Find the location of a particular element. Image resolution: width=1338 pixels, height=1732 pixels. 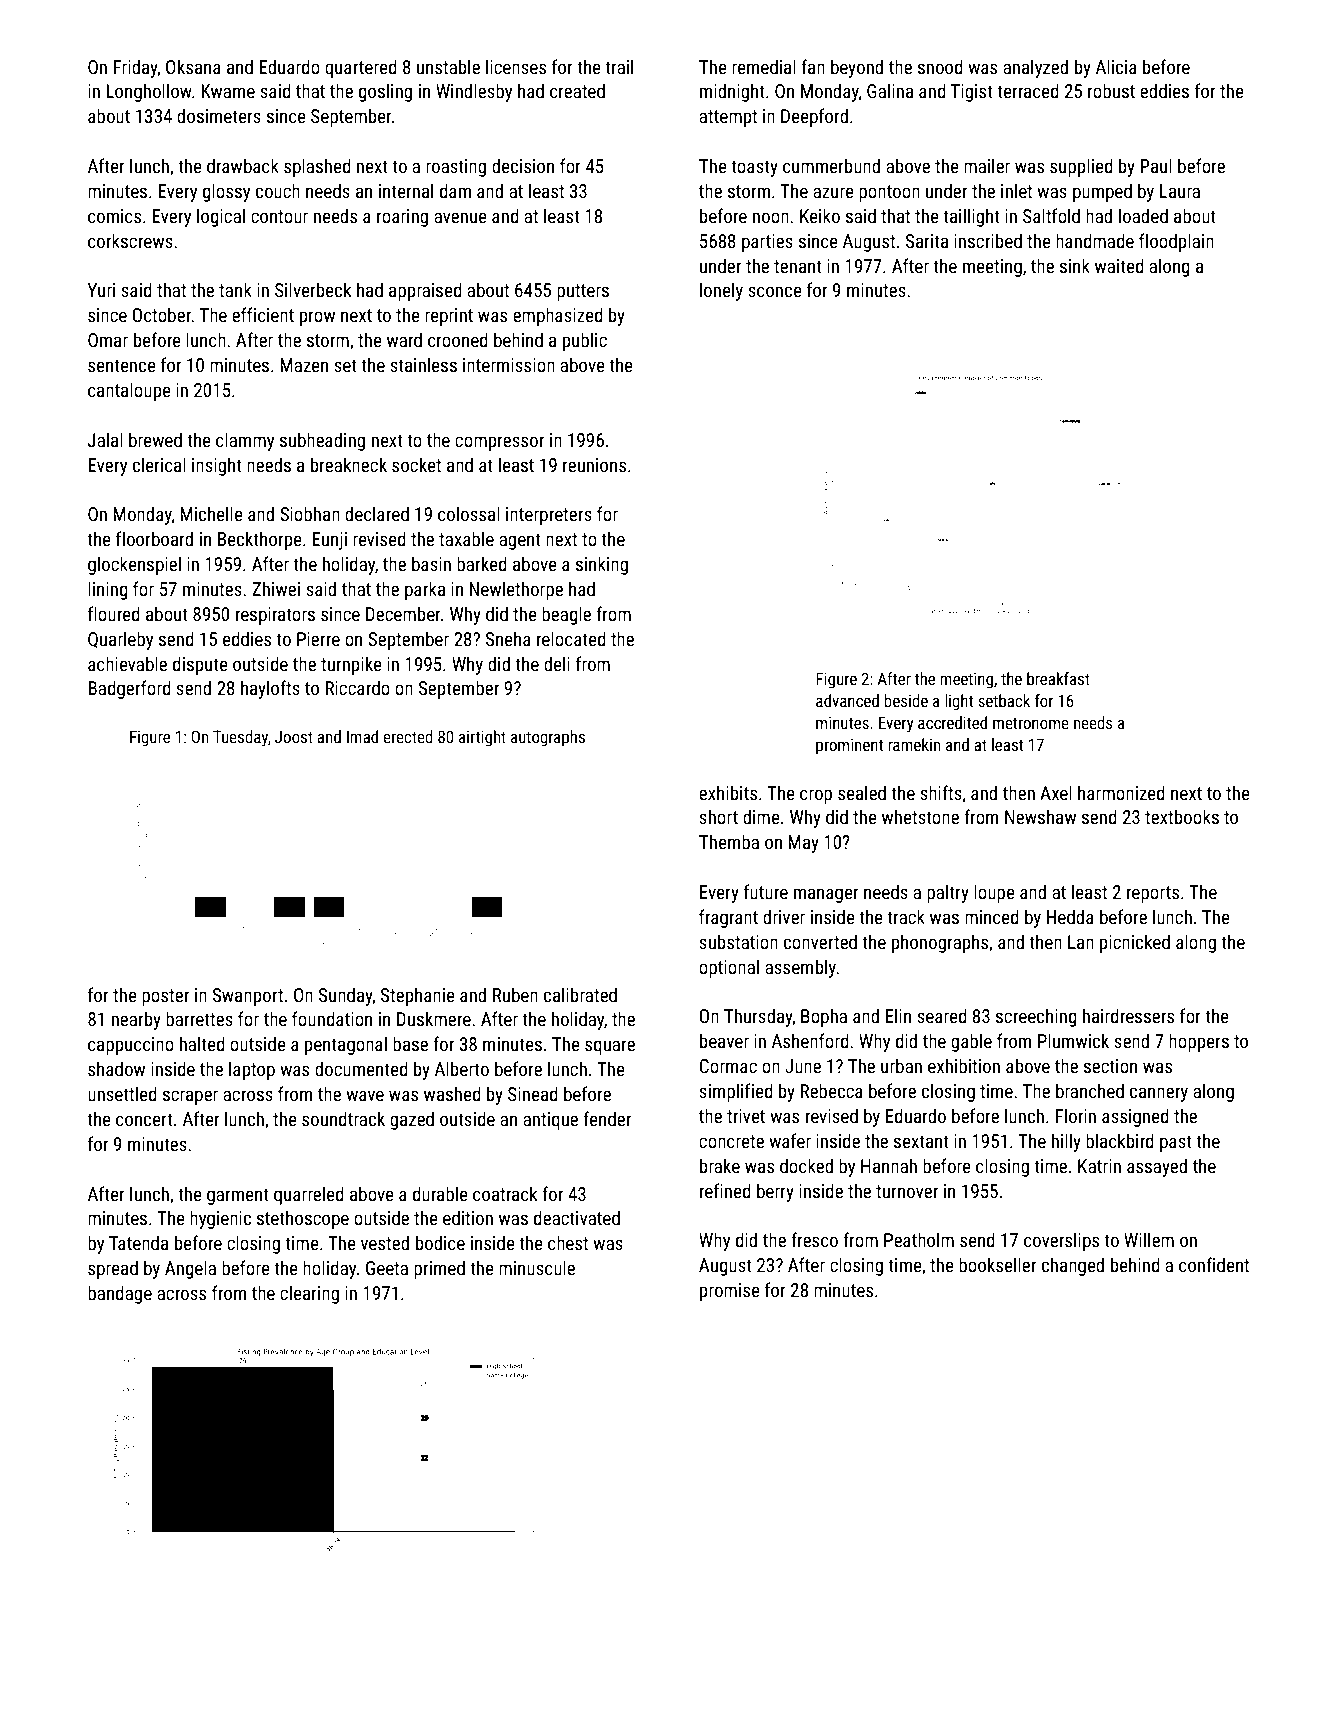

snood is located at coordinates (940, 66).
